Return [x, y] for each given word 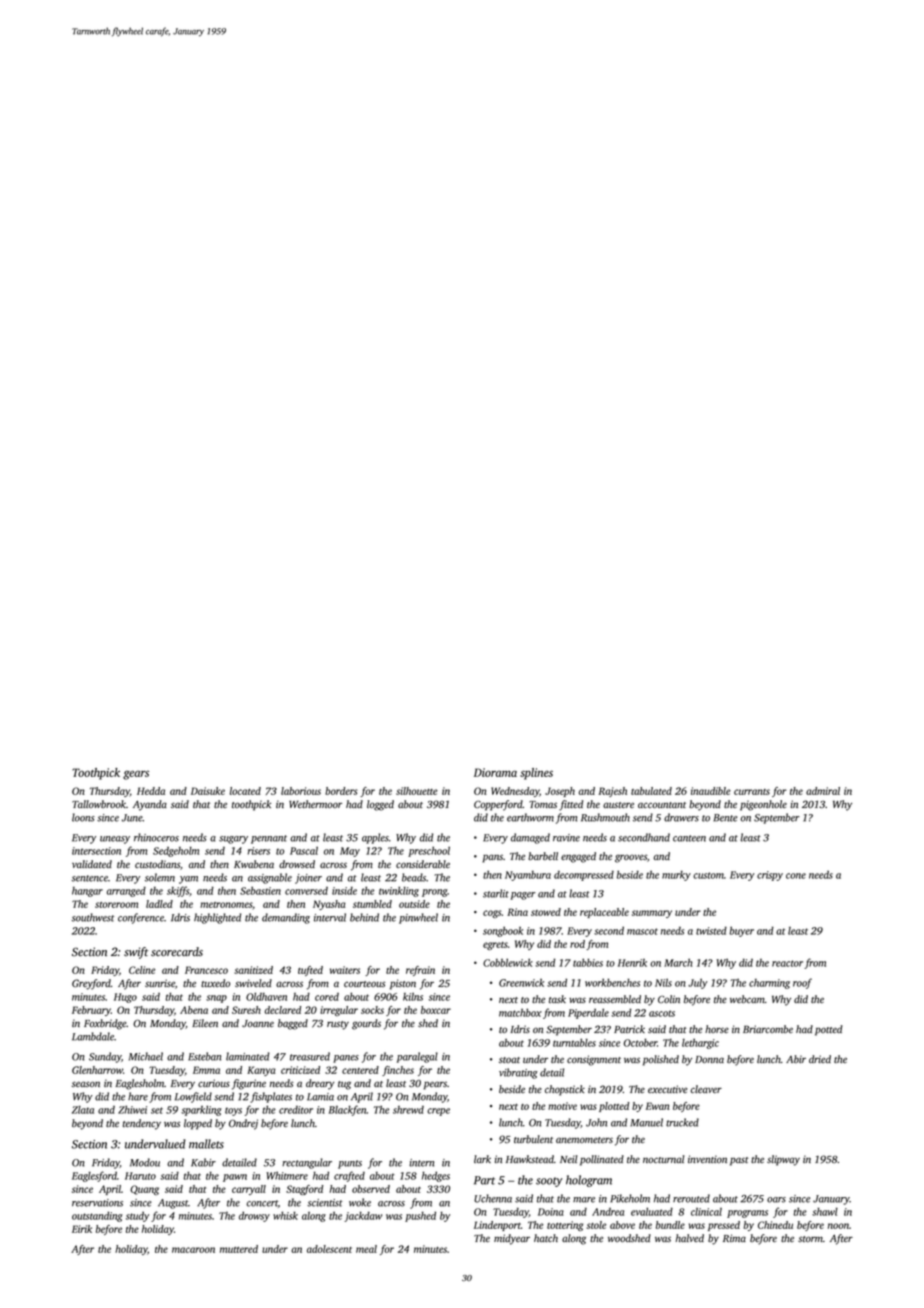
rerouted [691, 1198]
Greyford [91, 984]
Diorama [495, 772]
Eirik [82, 1229]
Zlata [83, 1110]
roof [802, 983]
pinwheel [418, 918]
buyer [741, 931]
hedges [436, 1176]
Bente [725, 818]
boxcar [436, 1010]
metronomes [226, 905]
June [132, 818]
